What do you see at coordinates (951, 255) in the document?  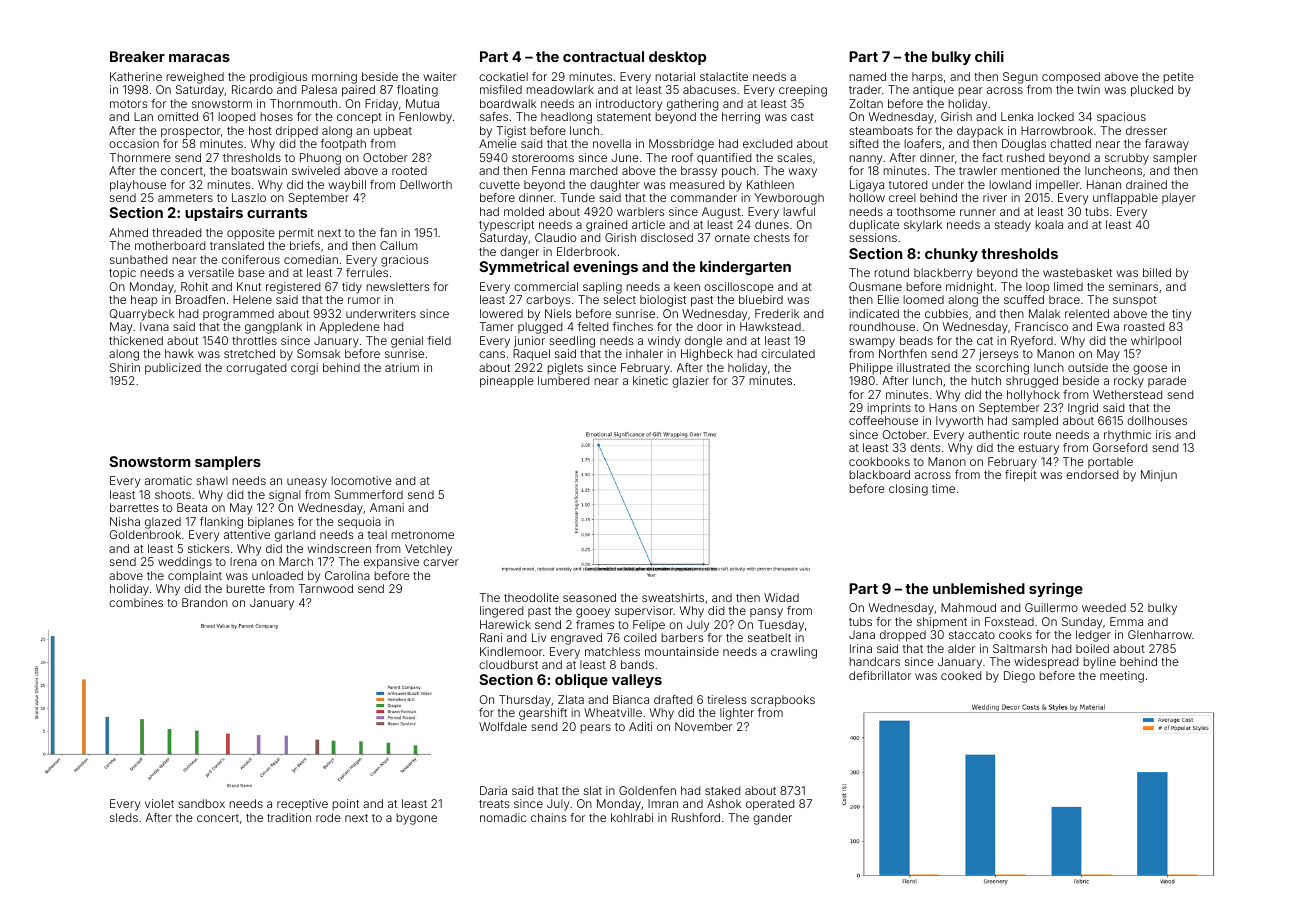 I see `chunky` at bounding box center [951, 255].
